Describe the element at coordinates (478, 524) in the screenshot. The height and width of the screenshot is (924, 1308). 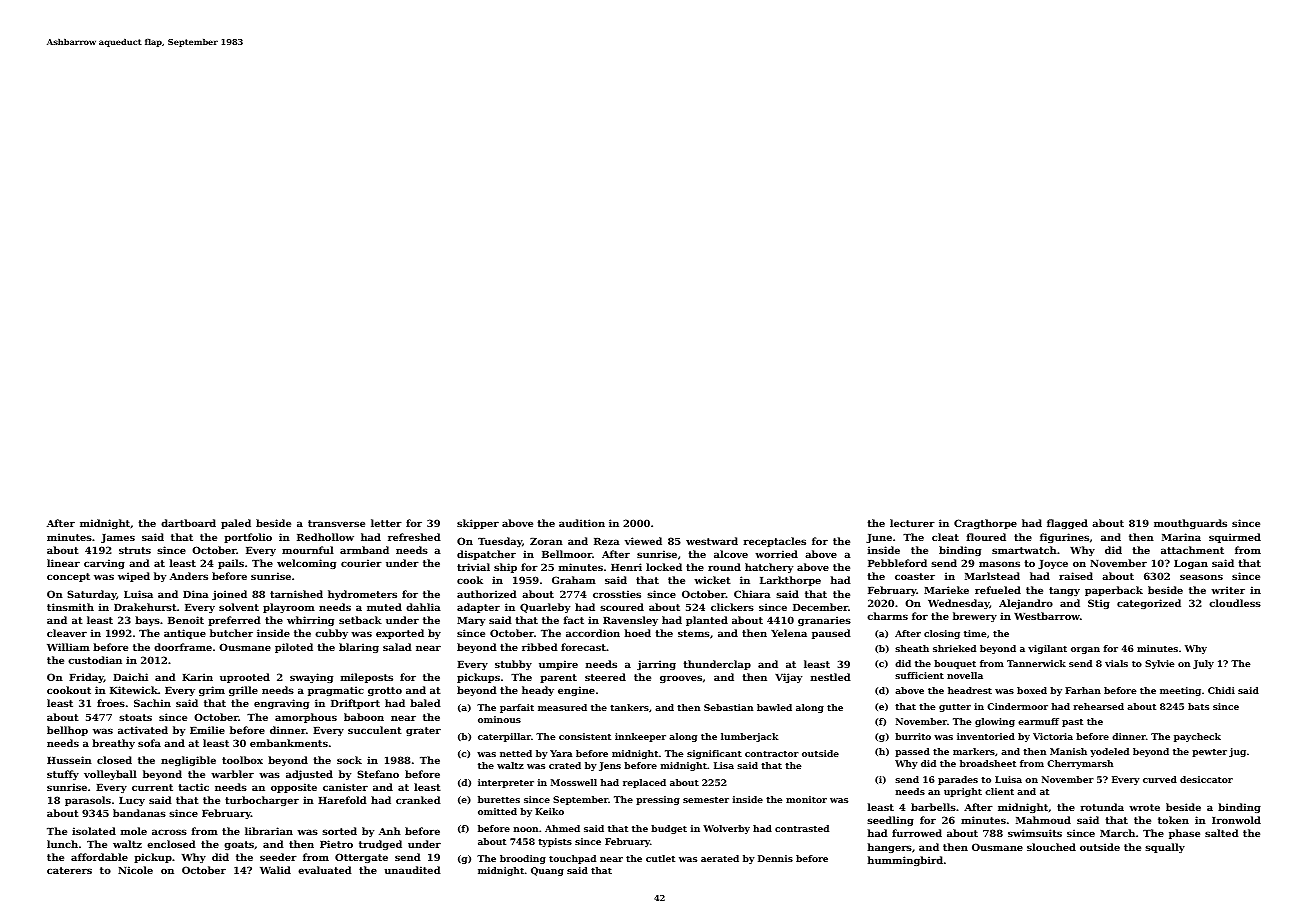
I see `skipper` at that location.
